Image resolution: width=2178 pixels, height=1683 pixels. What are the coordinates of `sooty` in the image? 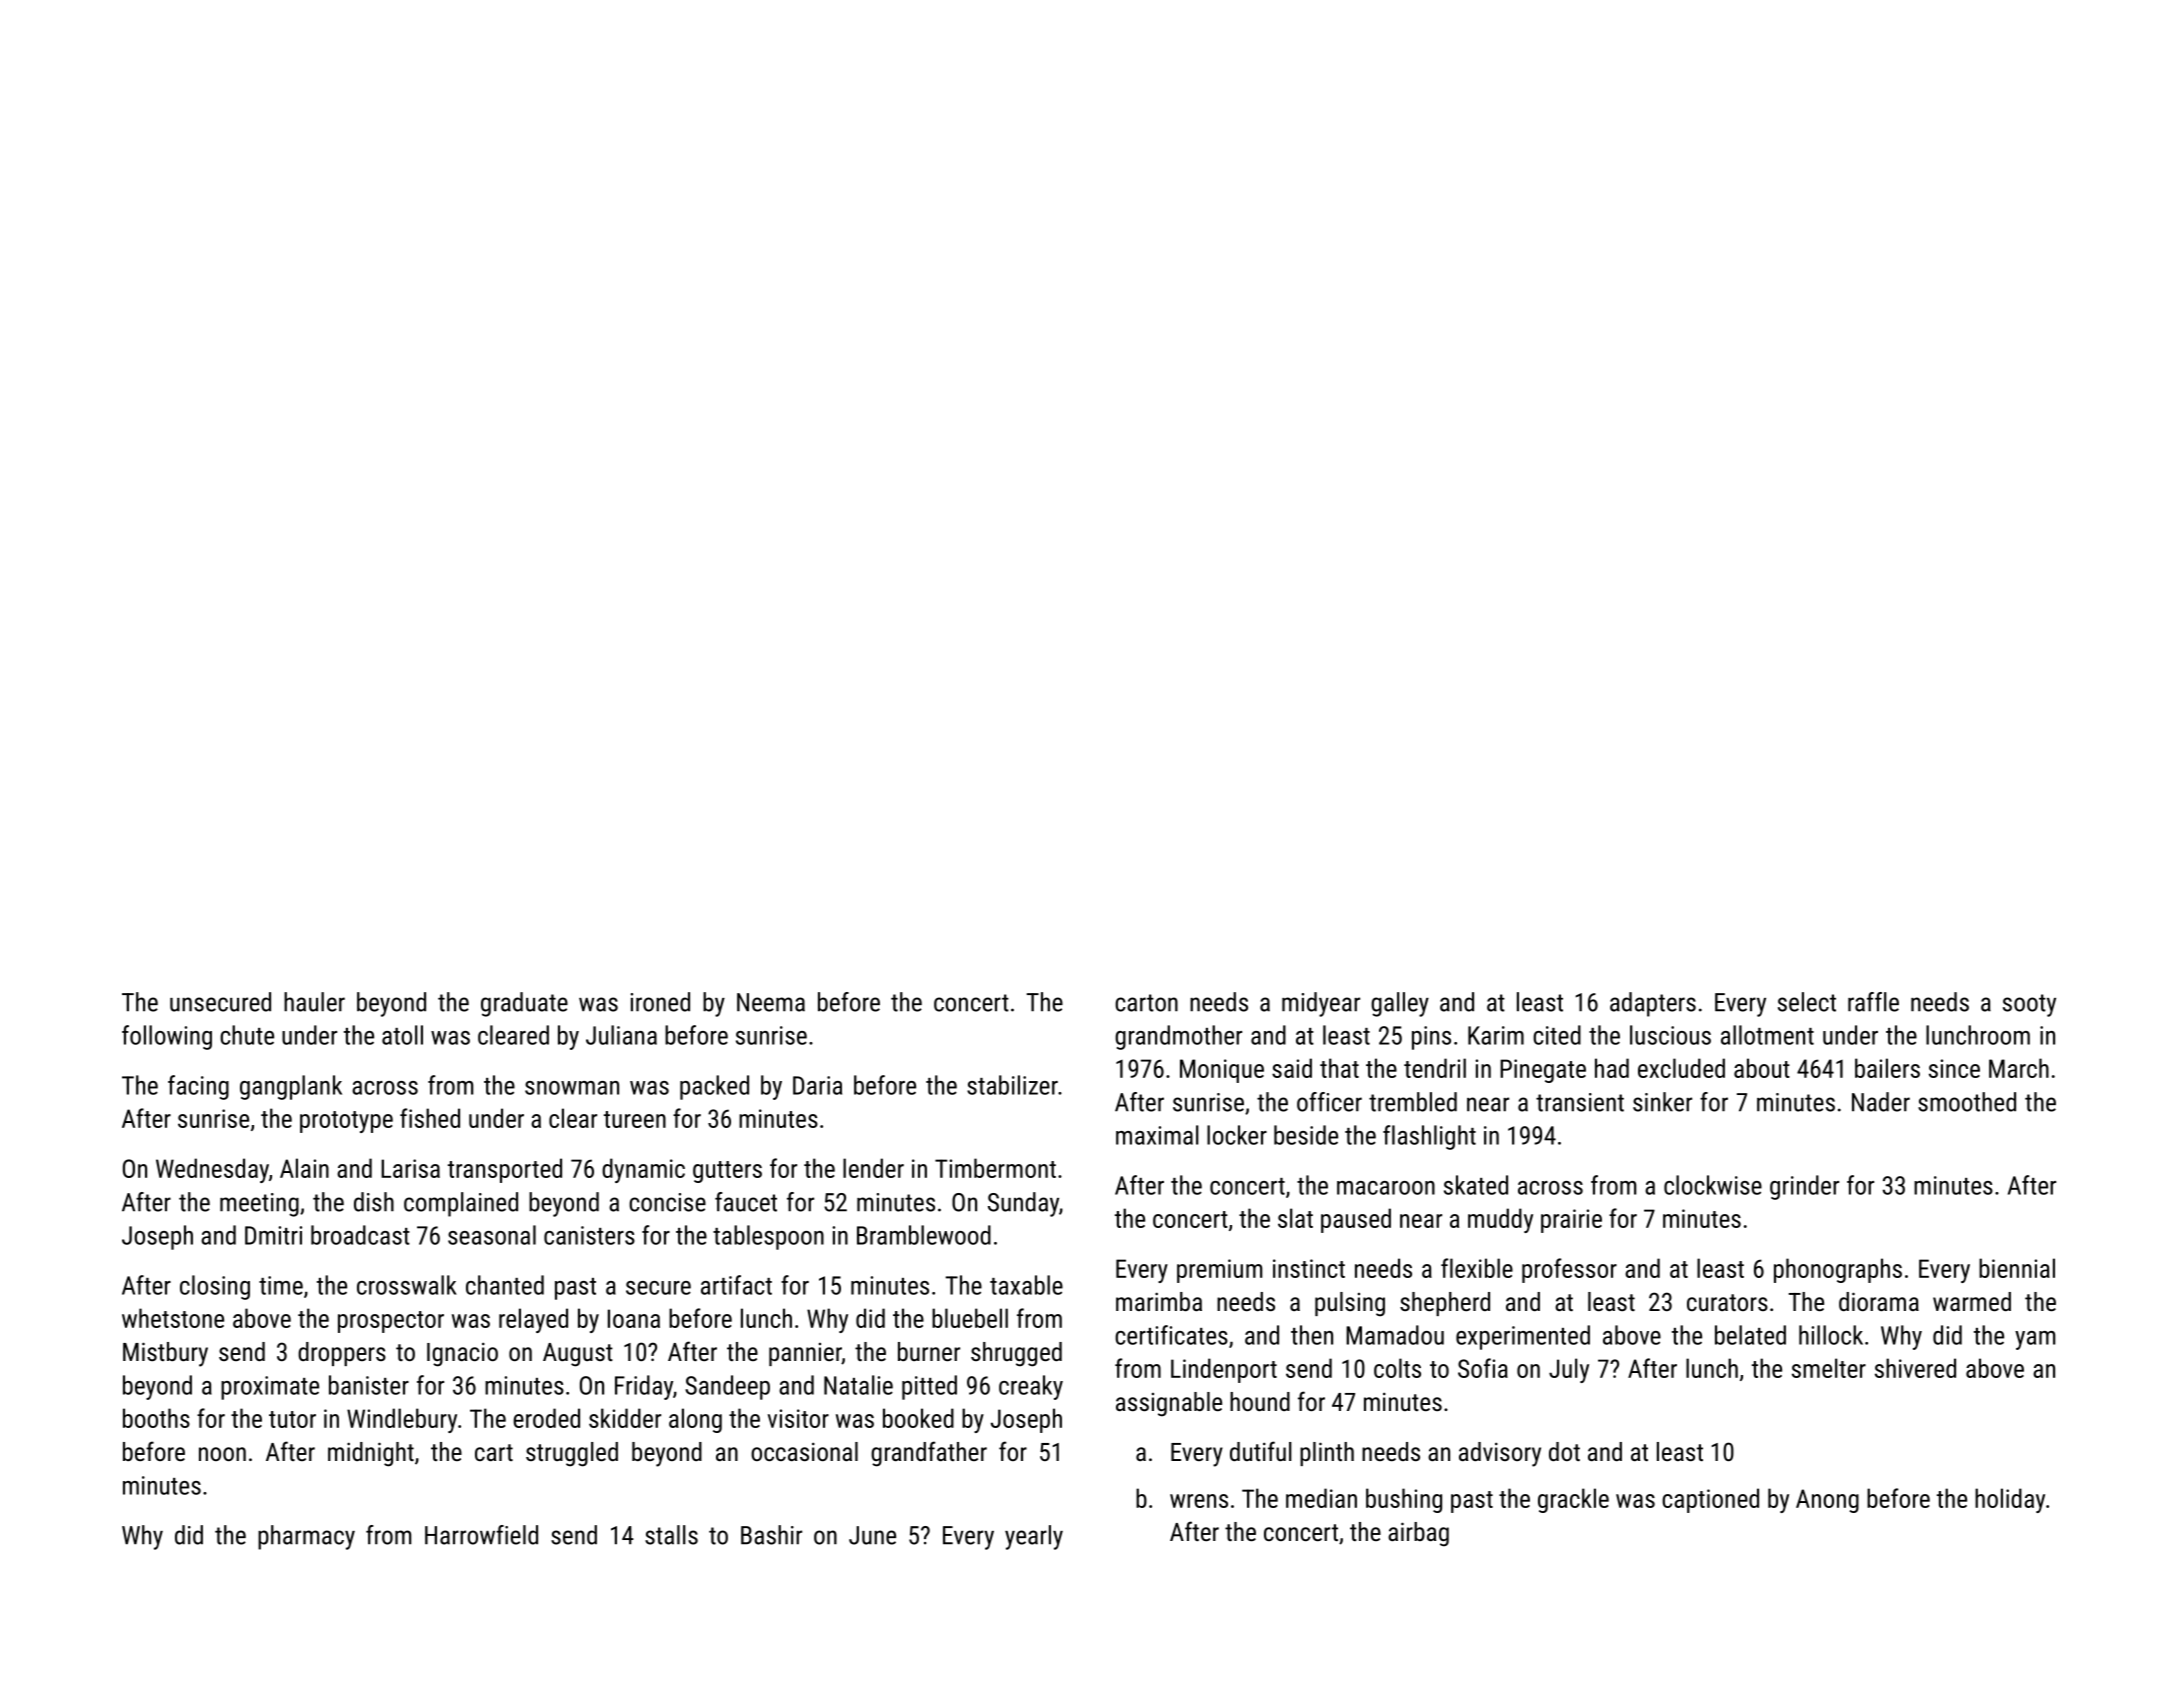 It's located at (2029, 1005).
